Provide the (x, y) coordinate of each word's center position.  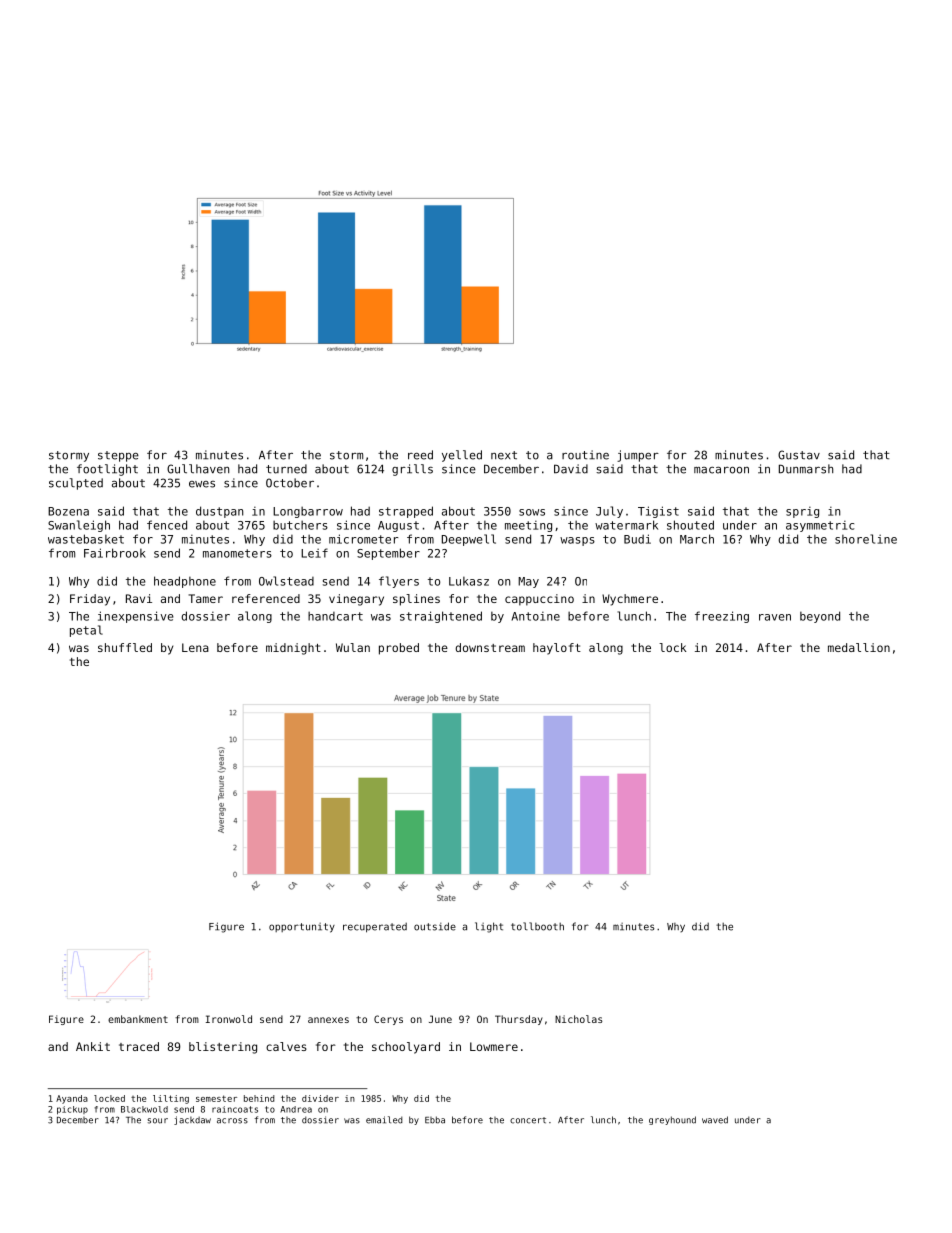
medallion (859, 647)
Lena (195, 647)
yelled (462, 456)
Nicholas (578, 1019)
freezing (722, 617)
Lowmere (494, 1046)
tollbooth (537, 926)
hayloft (557, 649)
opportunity (302, 928)
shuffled (125, 647)
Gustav (799, 455)
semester (216, 1098)
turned (286, 469)
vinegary (356, 600)
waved (715, 1120)
